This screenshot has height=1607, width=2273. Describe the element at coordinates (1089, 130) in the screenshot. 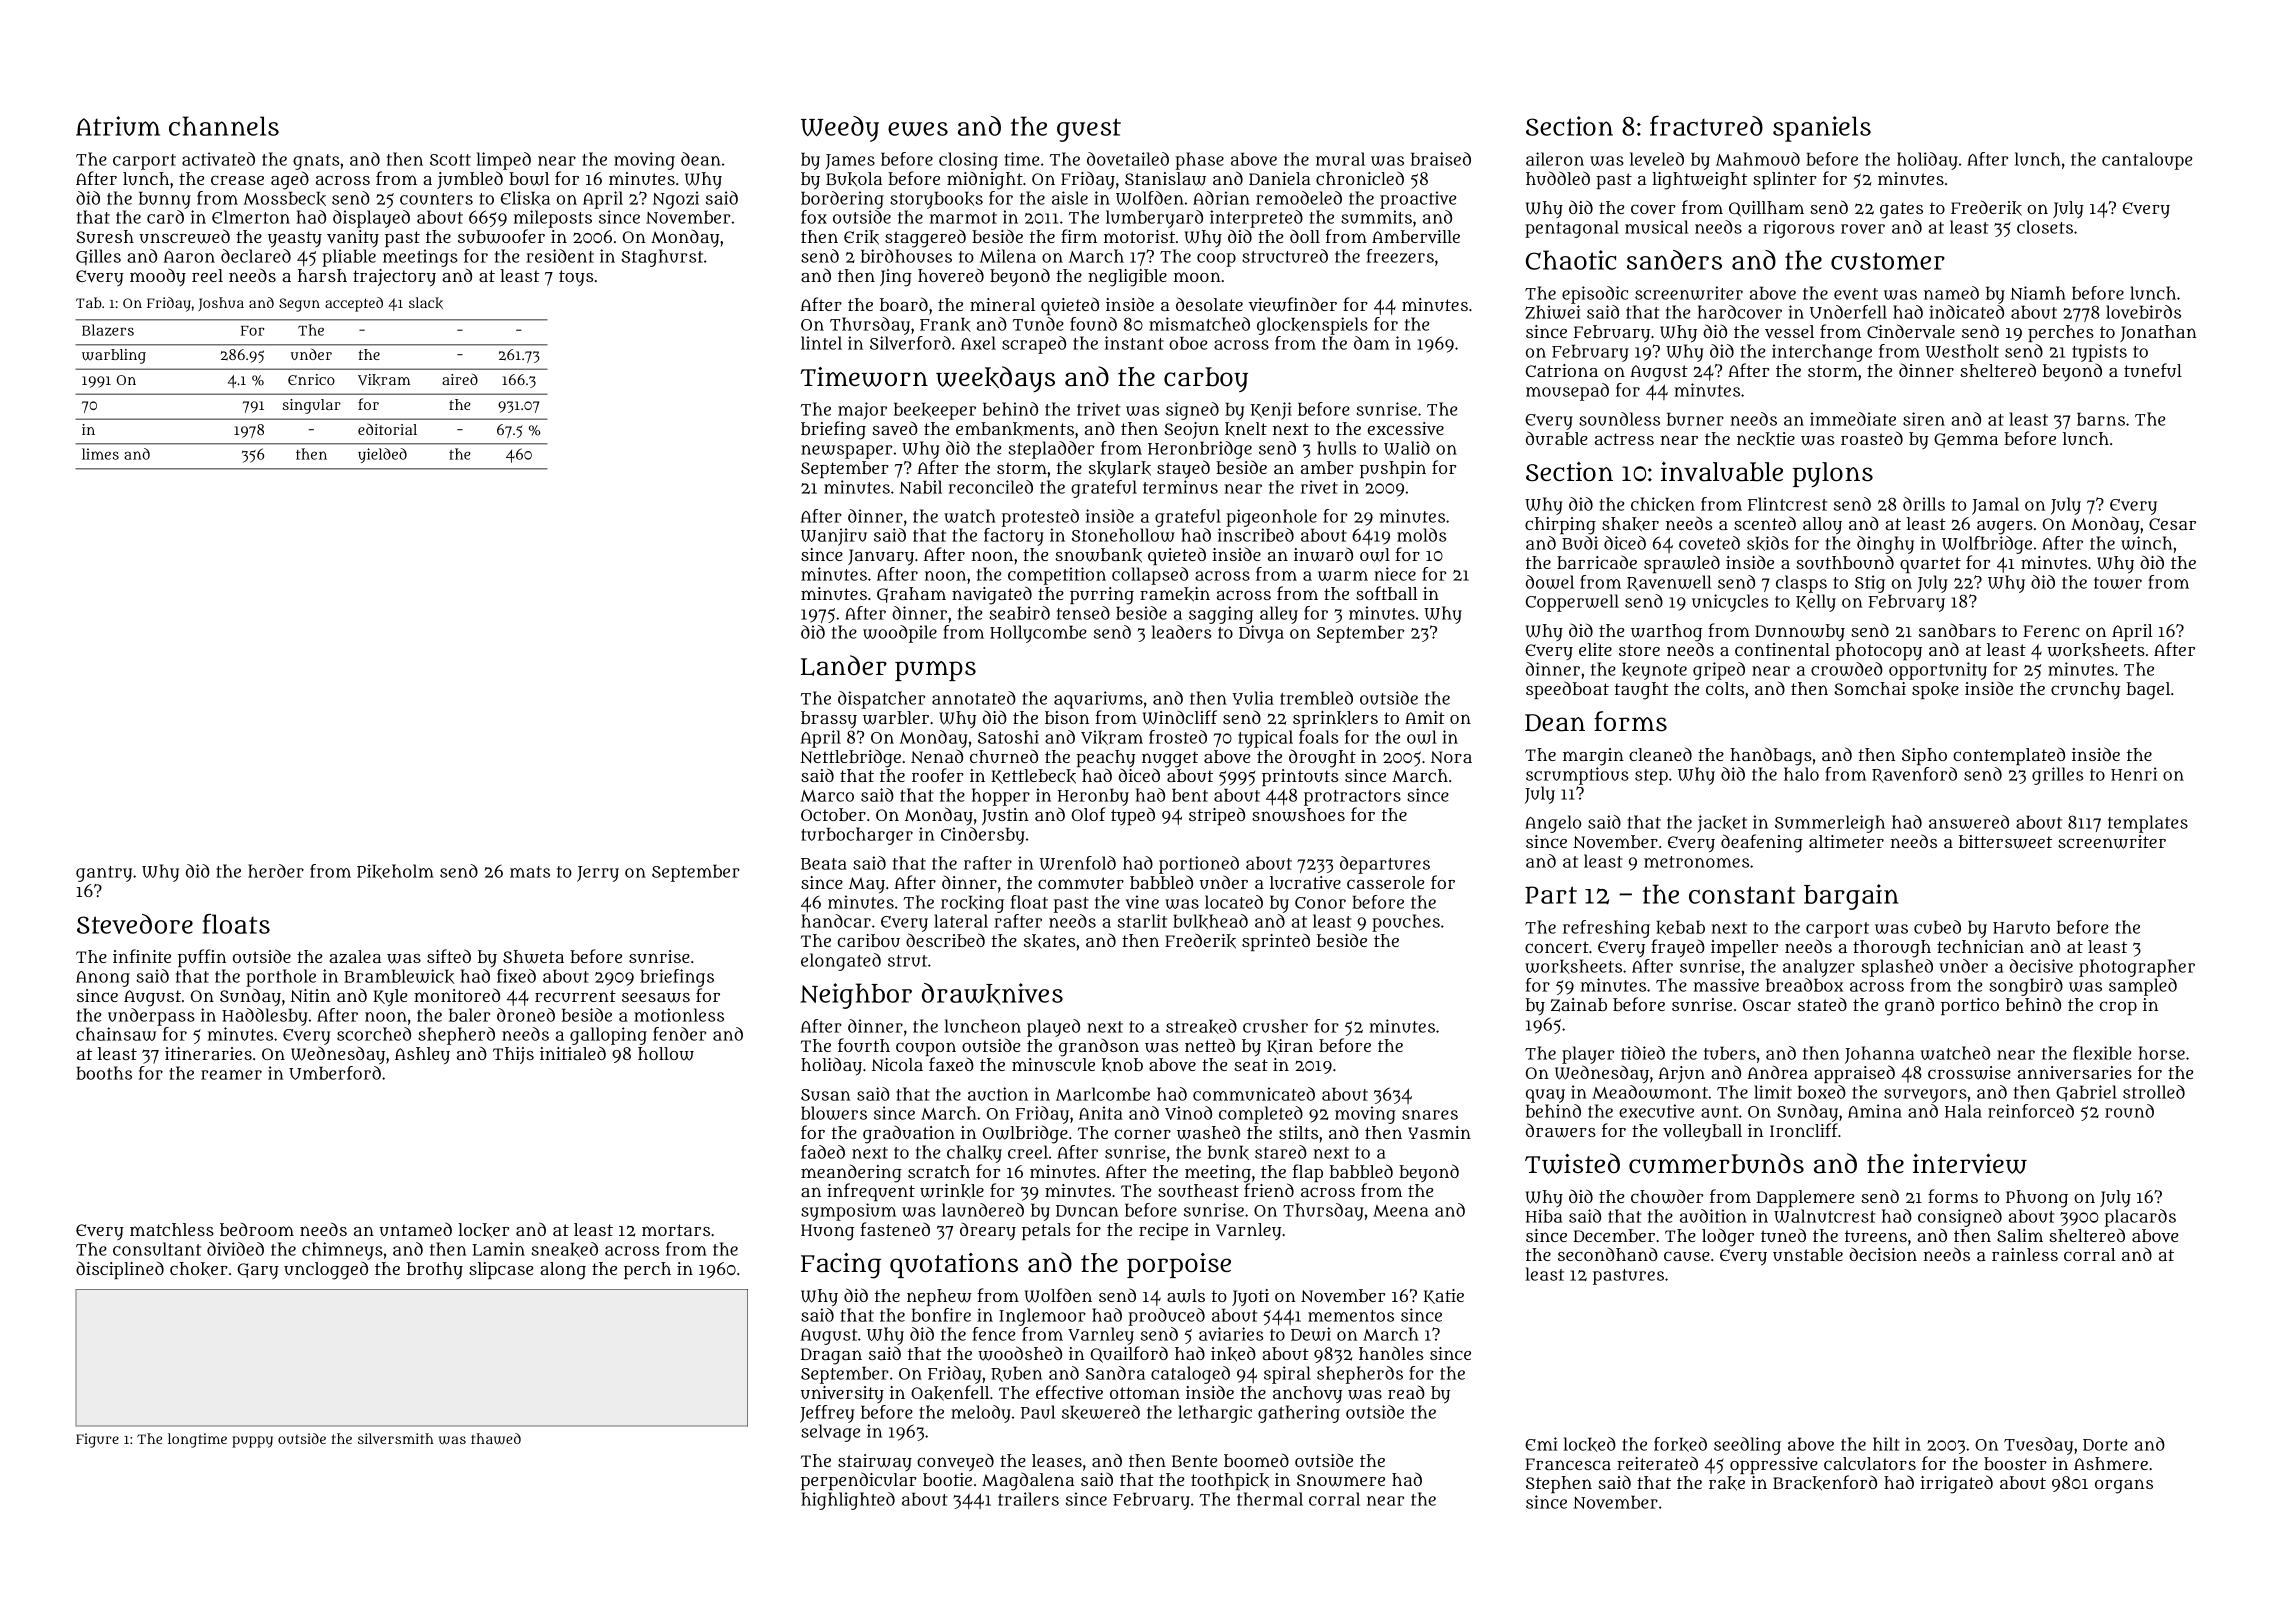

I see `guest` at that location.
